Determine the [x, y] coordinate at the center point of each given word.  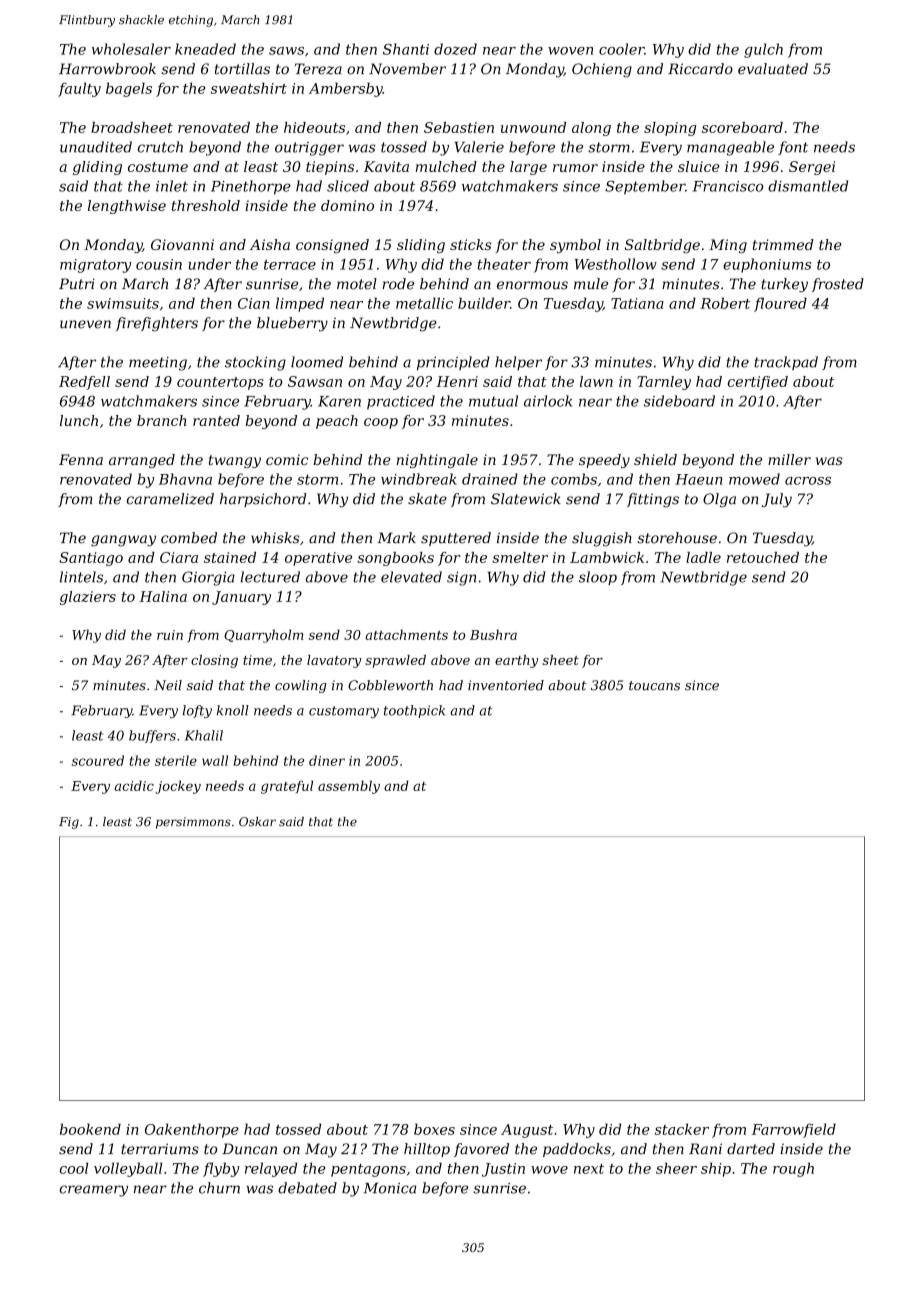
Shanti [406, 49]
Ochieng [602, 70]
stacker [682, 1129]
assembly [349, 787]
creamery [94, 1191]
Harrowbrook [107, 69]
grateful [287, 787]
